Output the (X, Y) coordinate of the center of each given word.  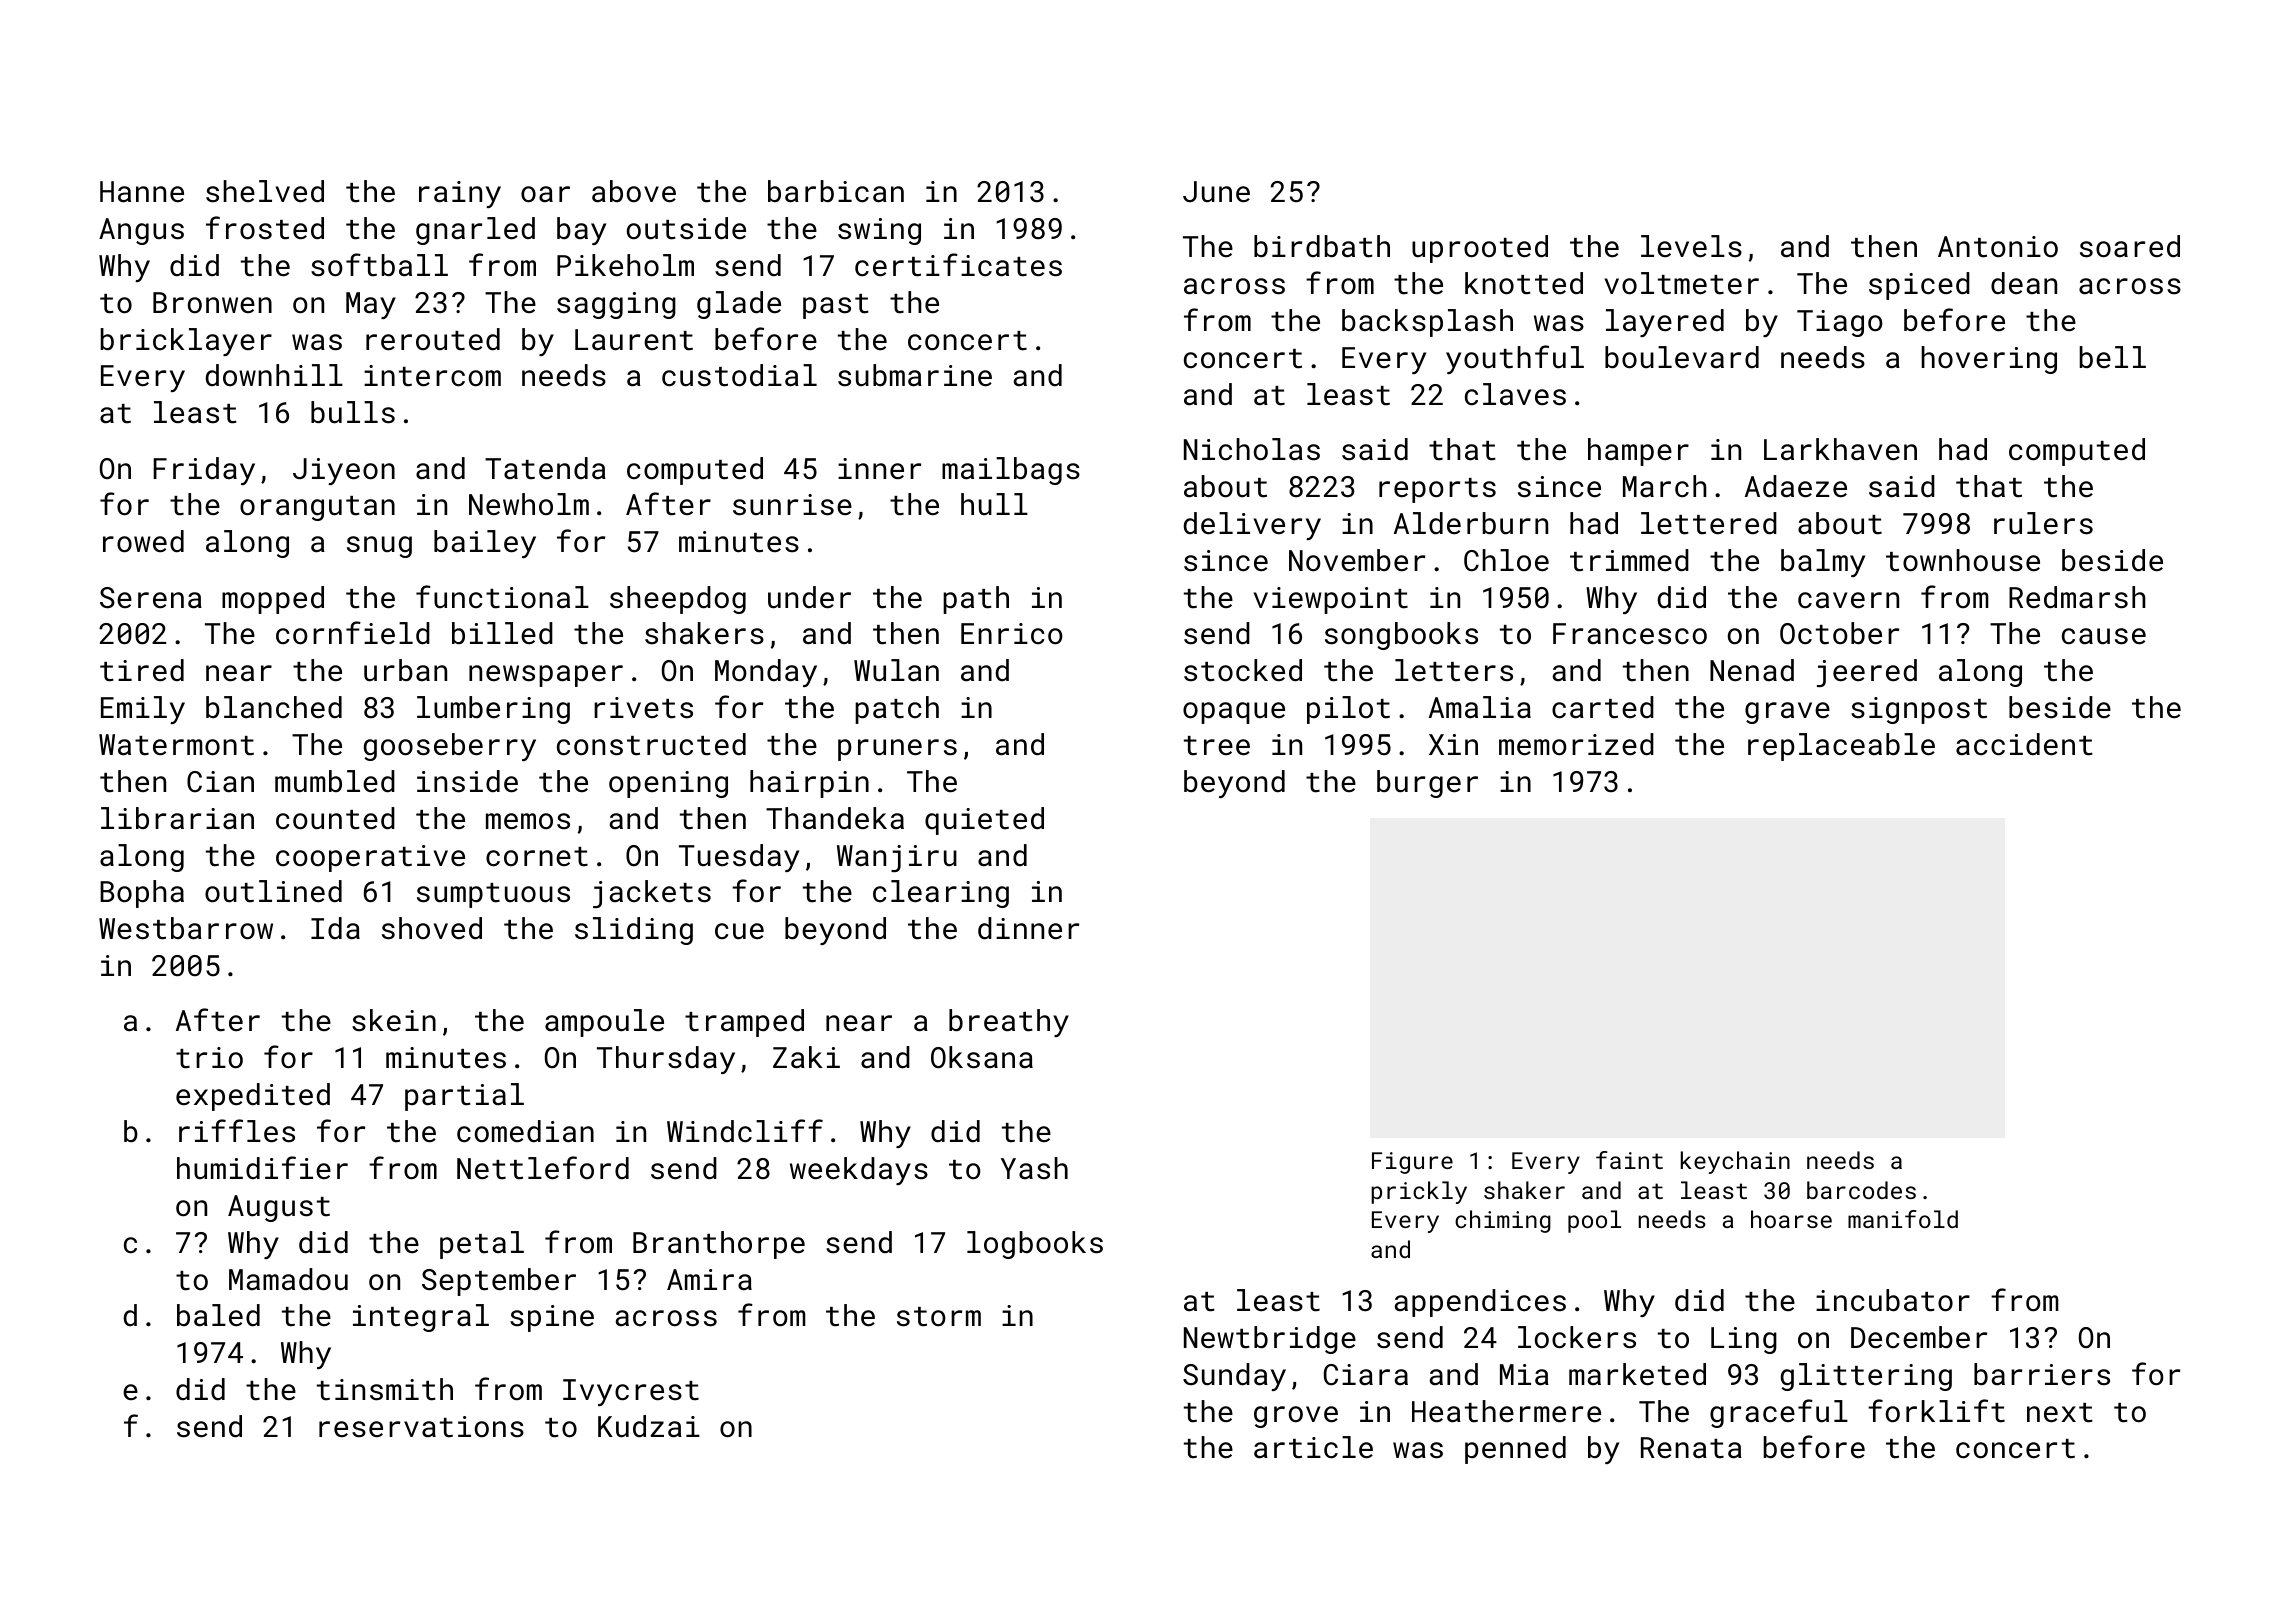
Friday (204, 471)
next (2060, 1413)
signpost (1919, 710)
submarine (915, 375)
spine (552, 1318)
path (976, 600)
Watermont (176, 745)
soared (2130, 246)
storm (939, 1317)
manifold (1903, 1219)
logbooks (1035, 1245)
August (279, 1208)
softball (379, 265)
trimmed (1629, 560)
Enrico (1012, 634)
